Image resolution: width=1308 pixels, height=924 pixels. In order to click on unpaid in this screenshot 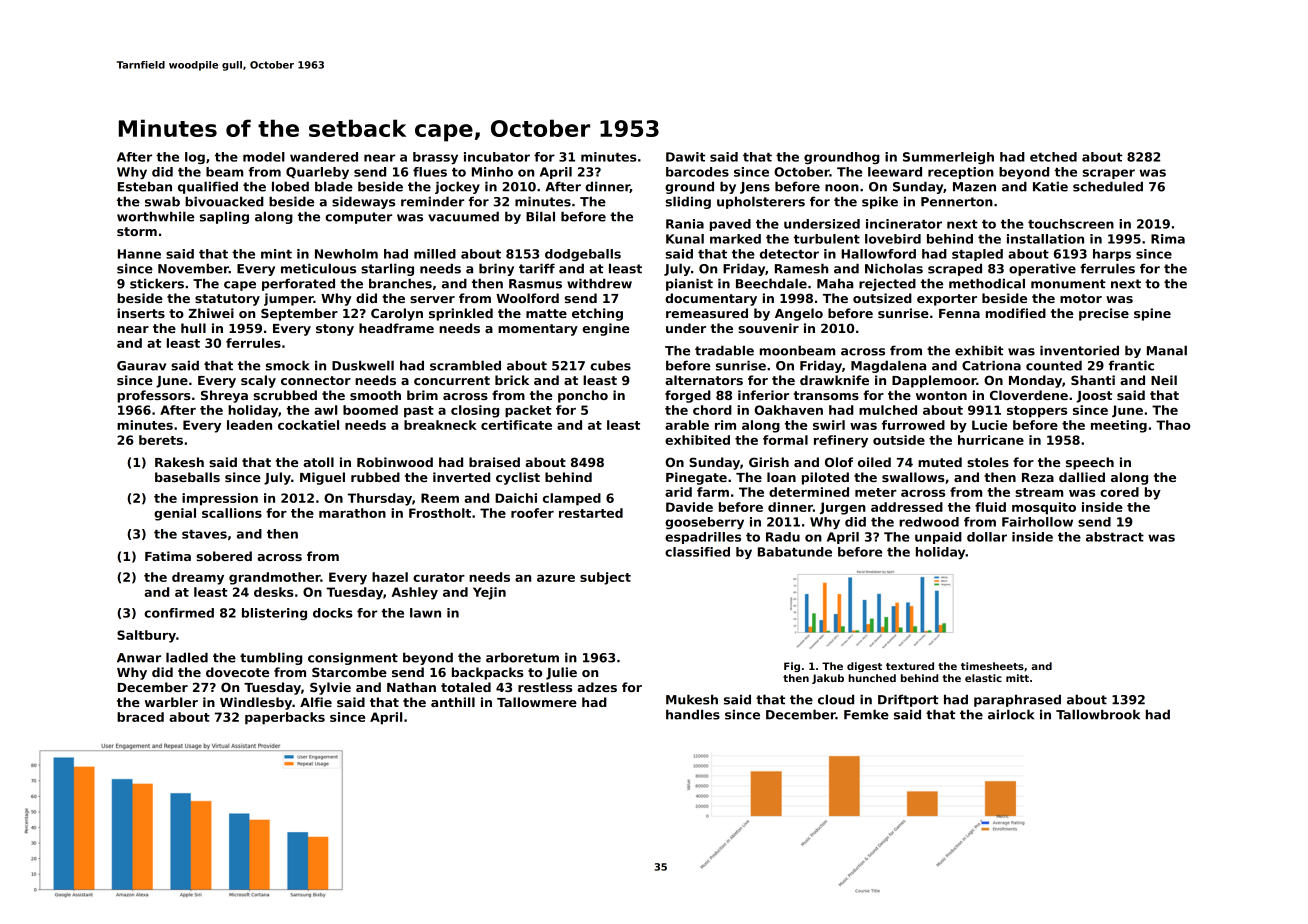, I will do `click(938, 538)`.
